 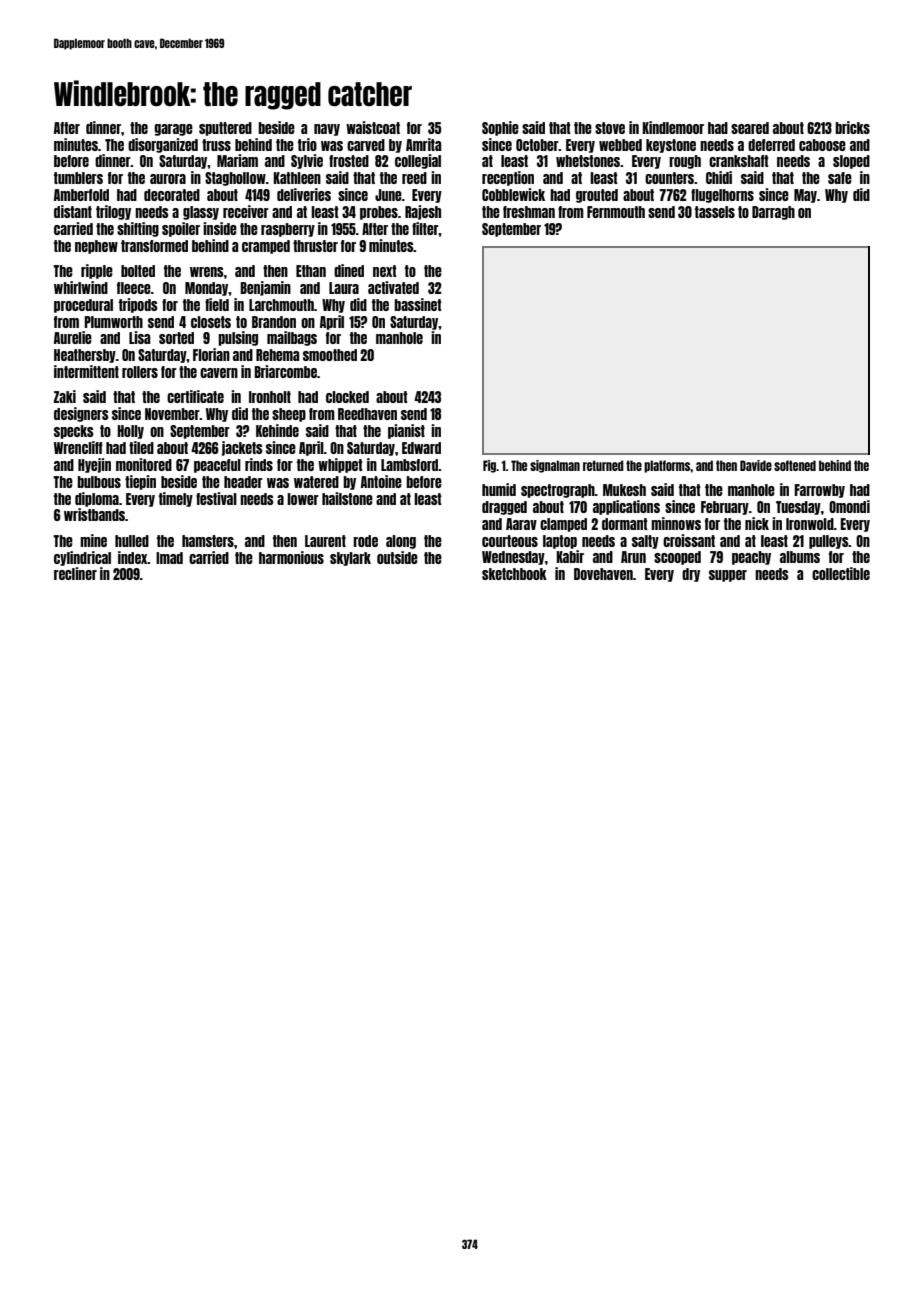 What do you see at coordinates (81, 195) in the page?
I see `Amberfold` at bounding box center [81, 195].
